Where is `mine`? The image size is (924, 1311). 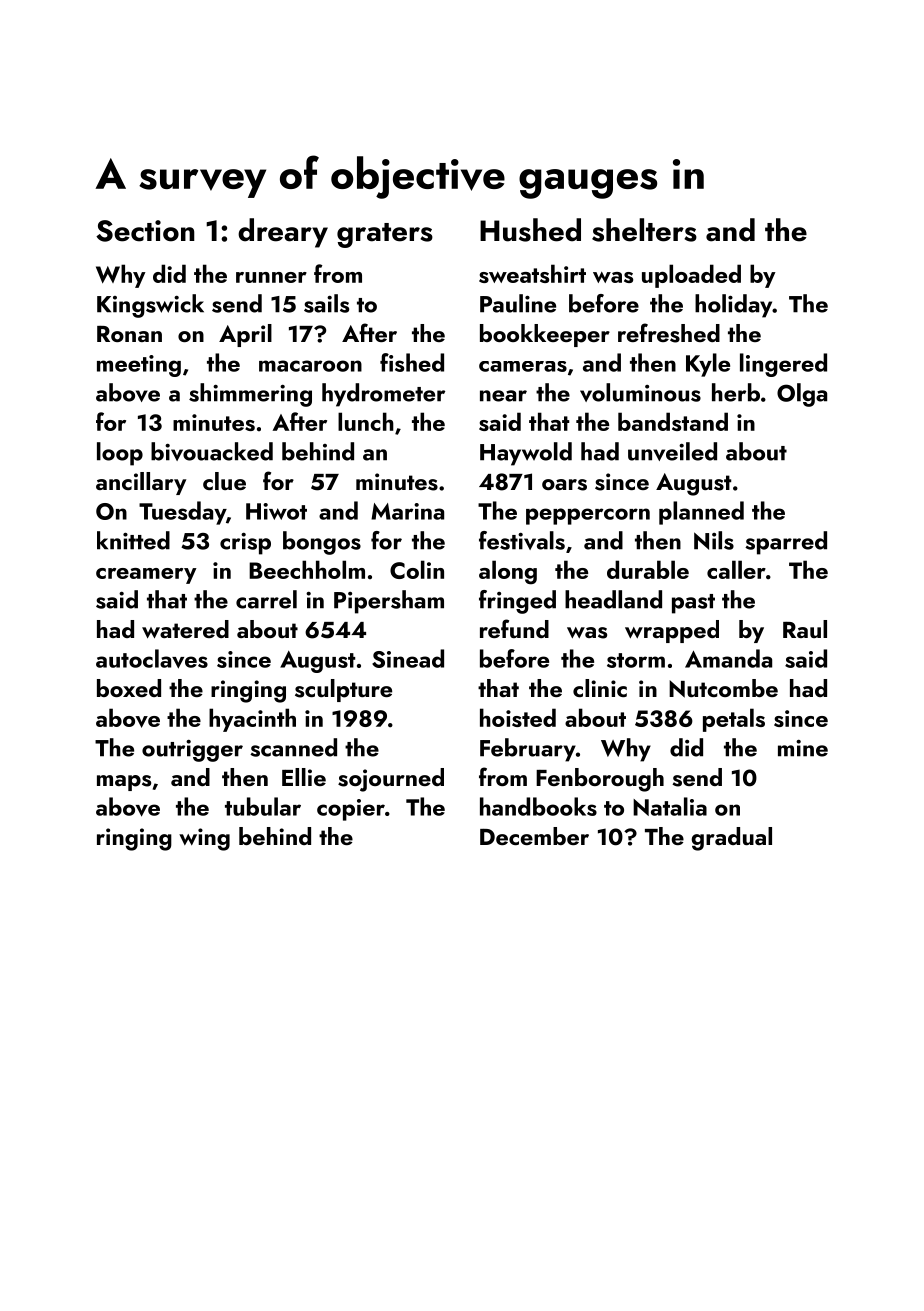 mine is located at coordinates (803, 748).
